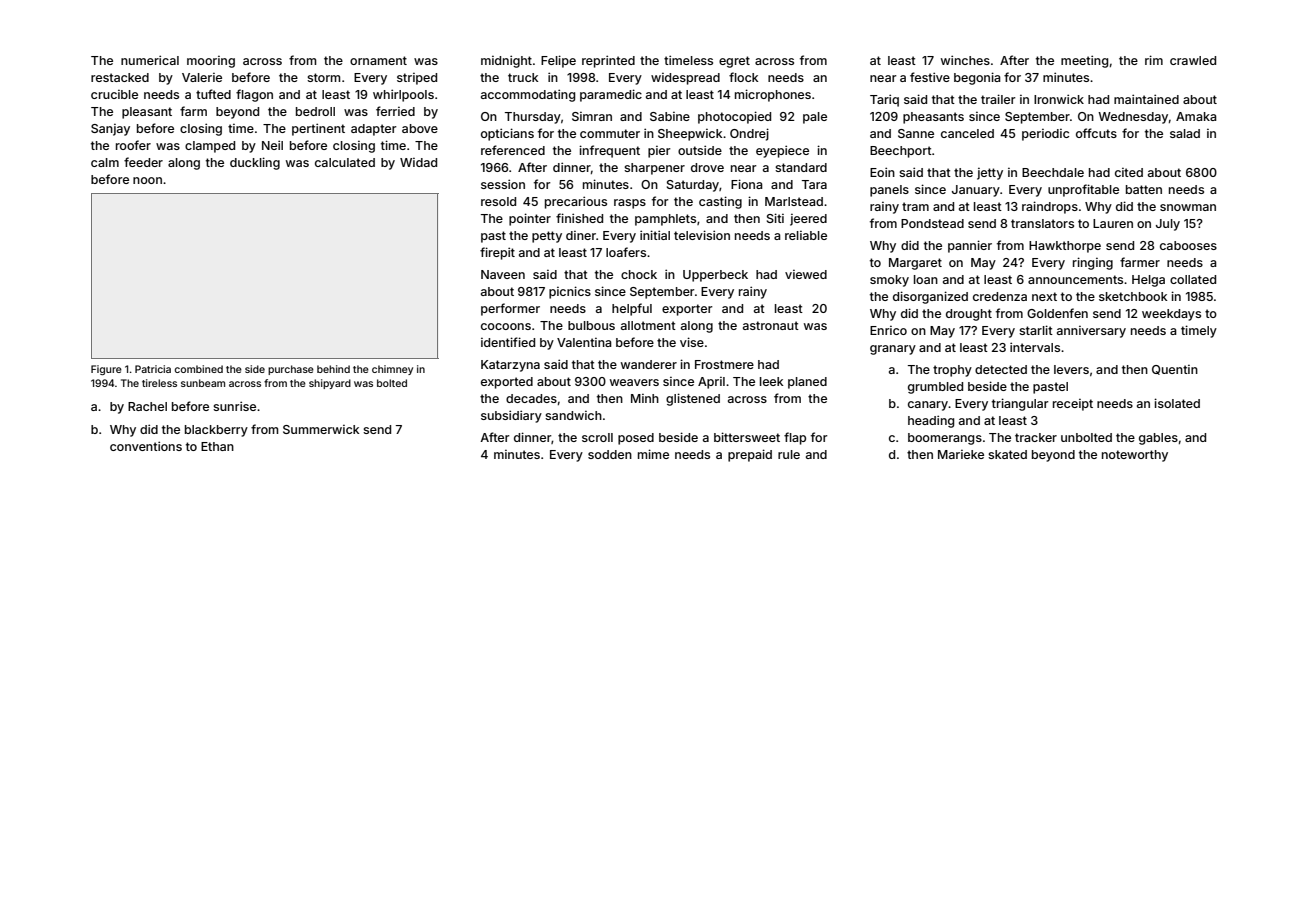 This screenshot has width=1308, height=924. Describe the element at coordinates (608, 61) in the screenshot. I see `reprinted` at that location.
